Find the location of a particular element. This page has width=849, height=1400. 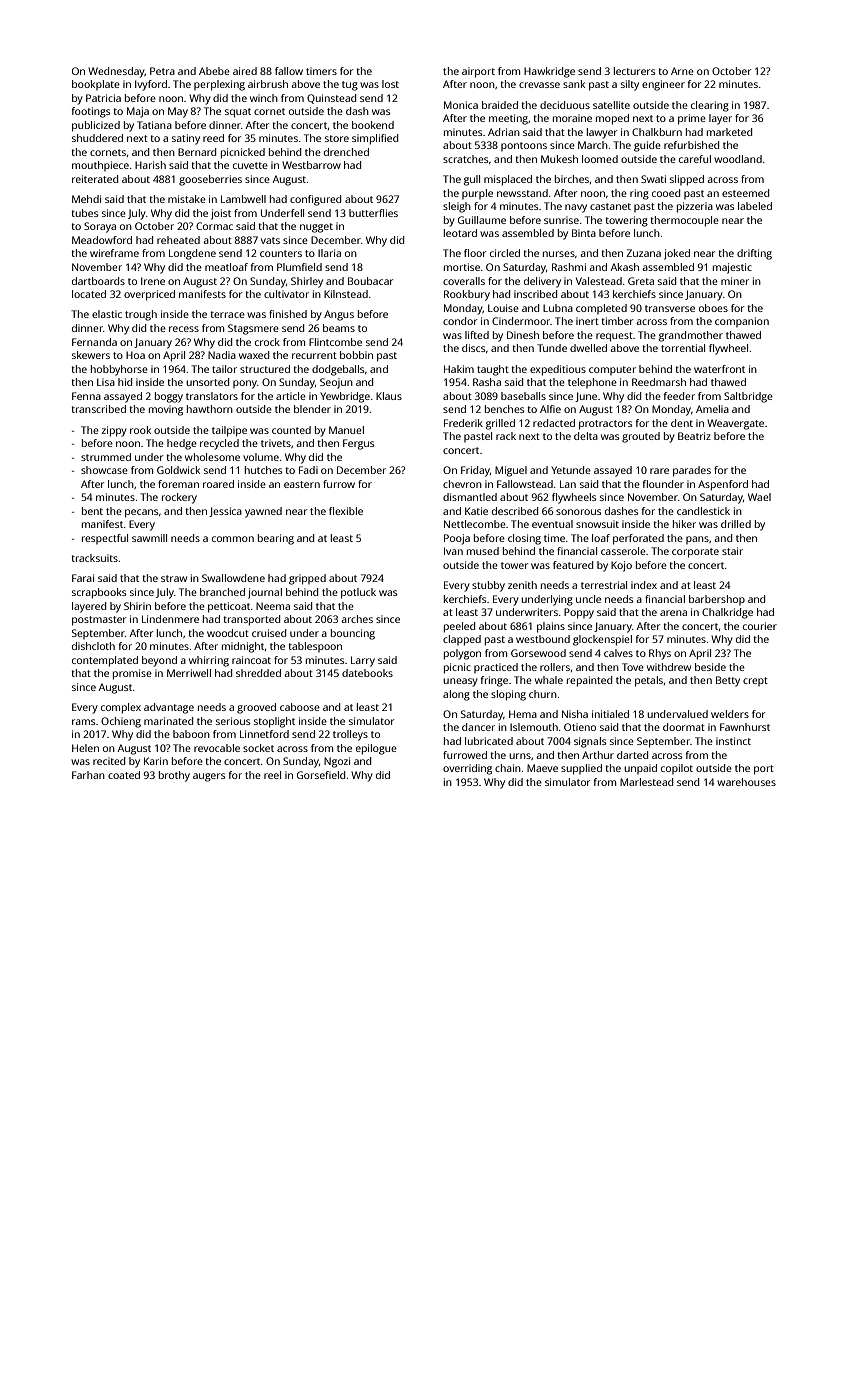

Klaus is located at coordinates (389, 396).
